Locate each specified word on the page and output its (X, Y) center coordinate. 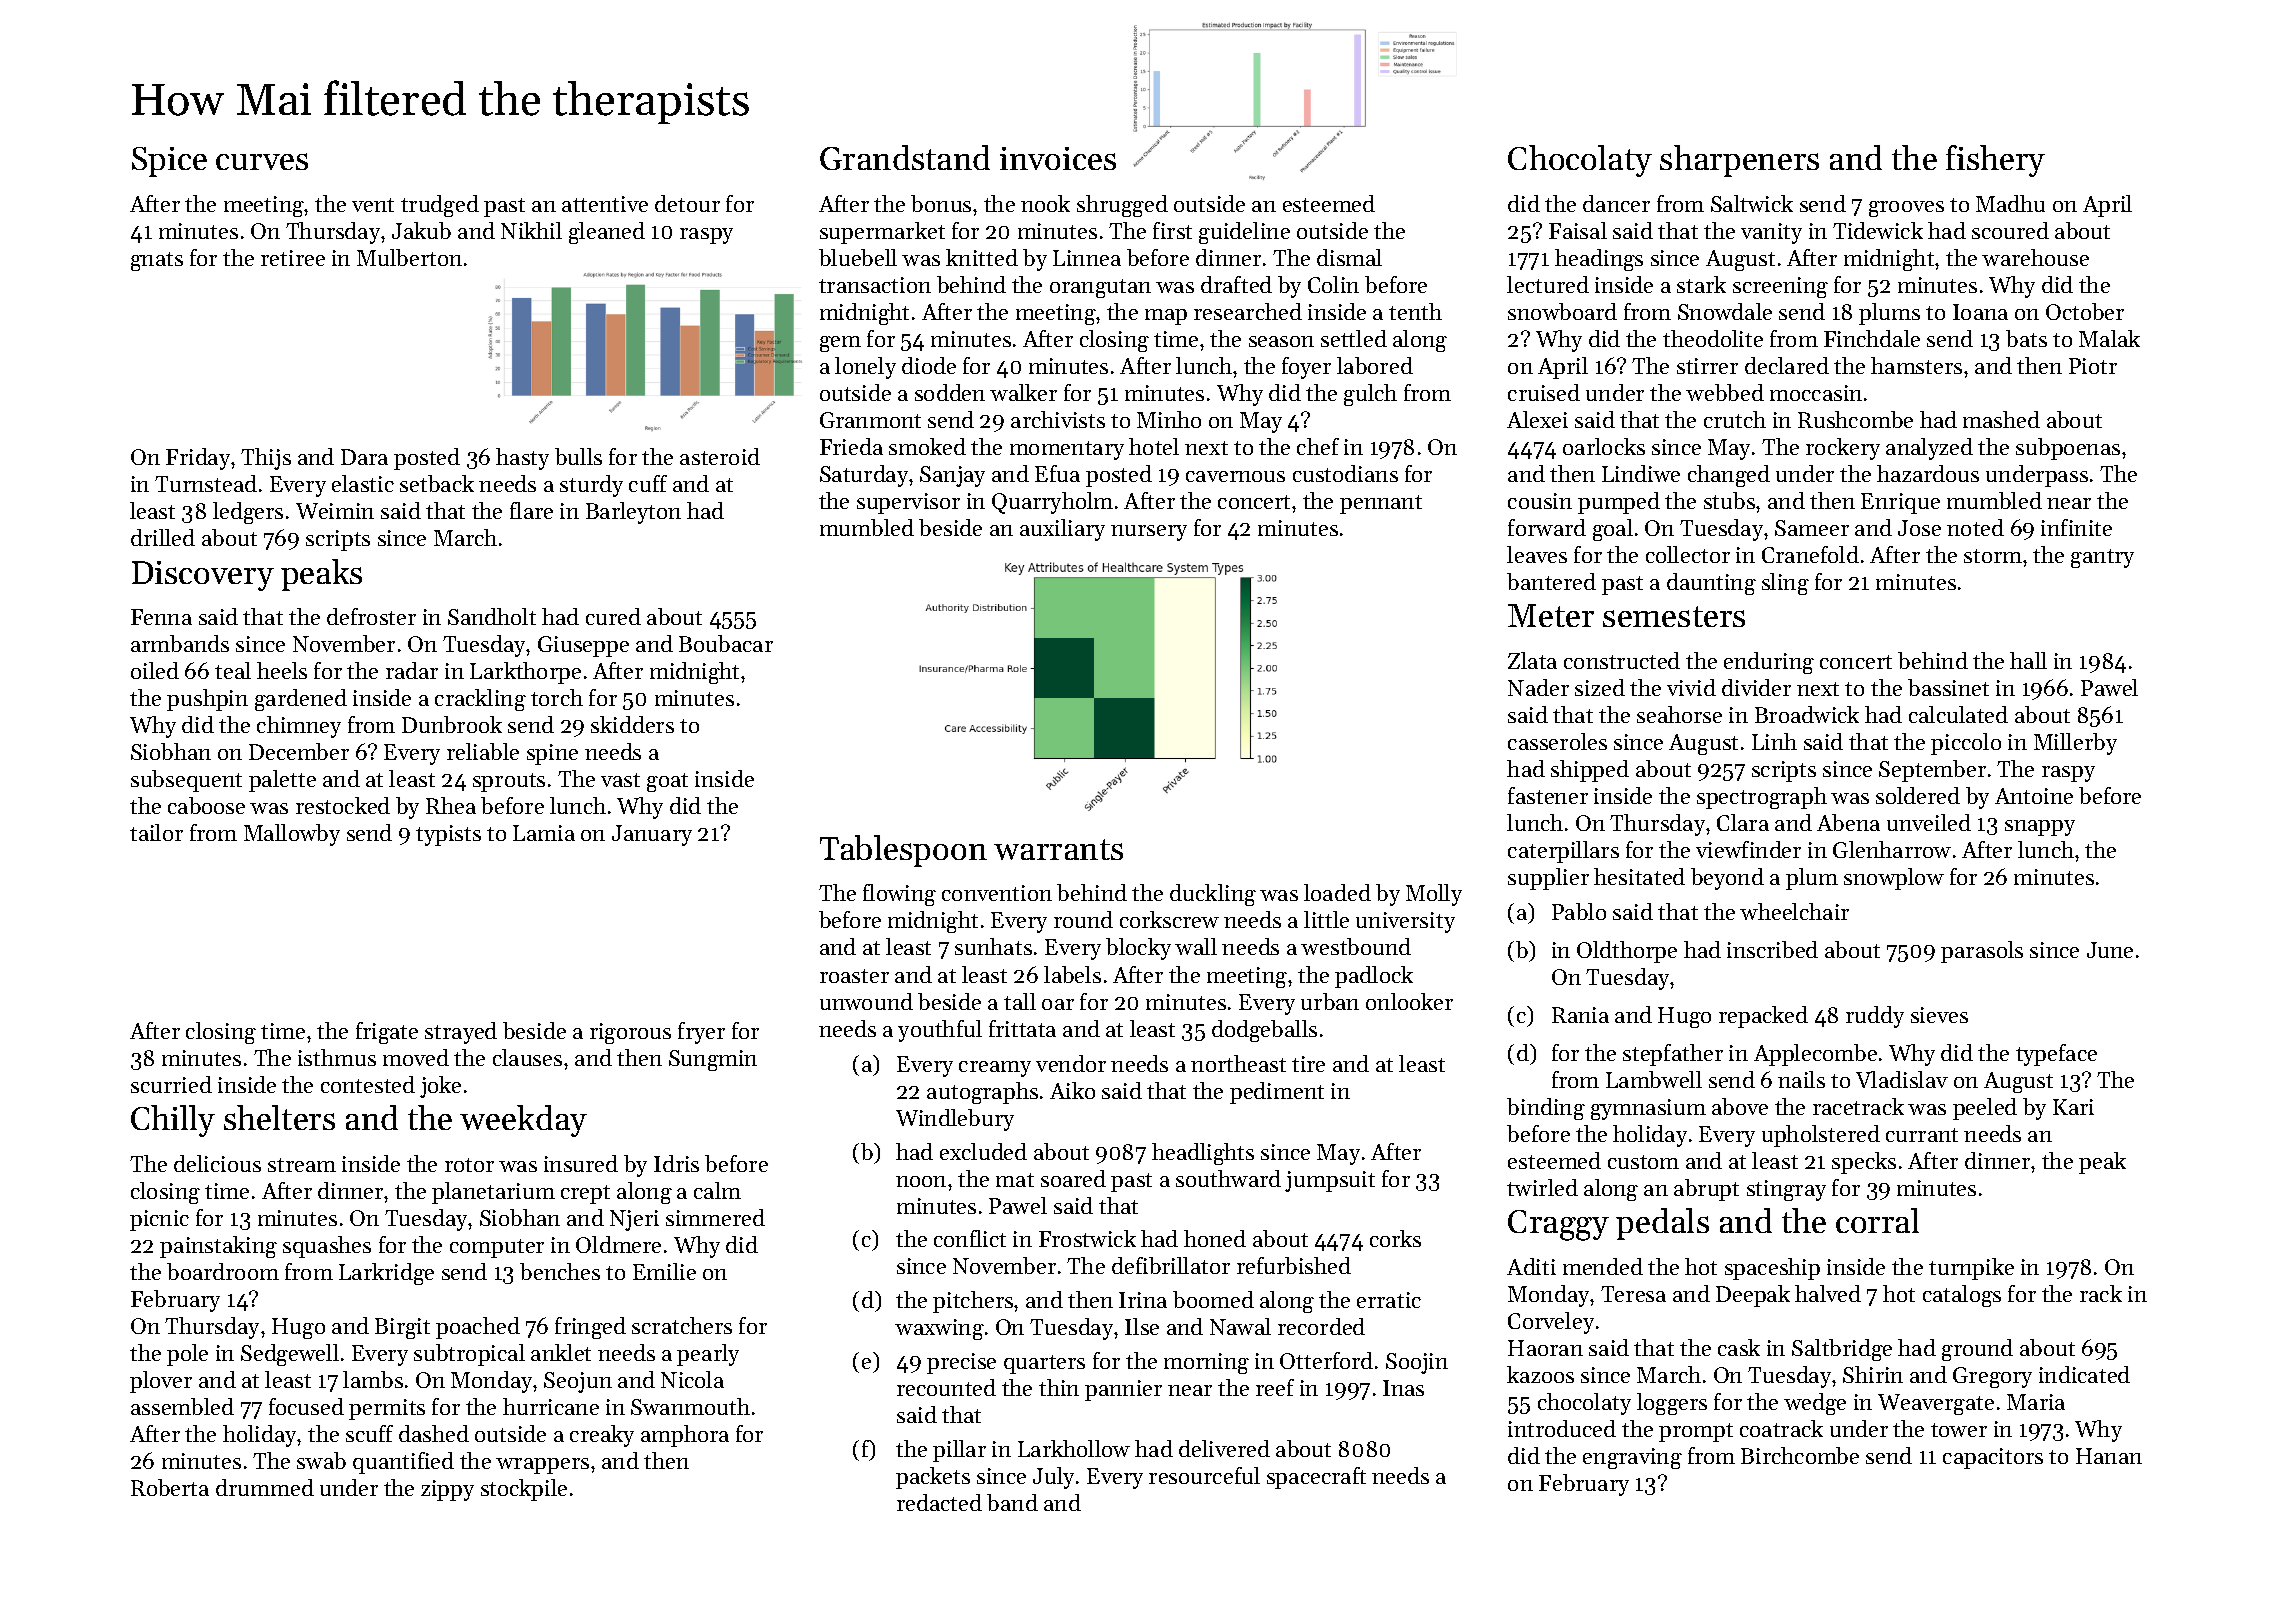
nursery (1149, 533)
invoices (1058, 158)
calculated (1958, 714)
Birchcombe (1800, 1455)
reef (1275, 1387)
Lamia (544, 833)
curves (262, 161)
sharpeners (1739, 161)
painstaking (218, 1247)
